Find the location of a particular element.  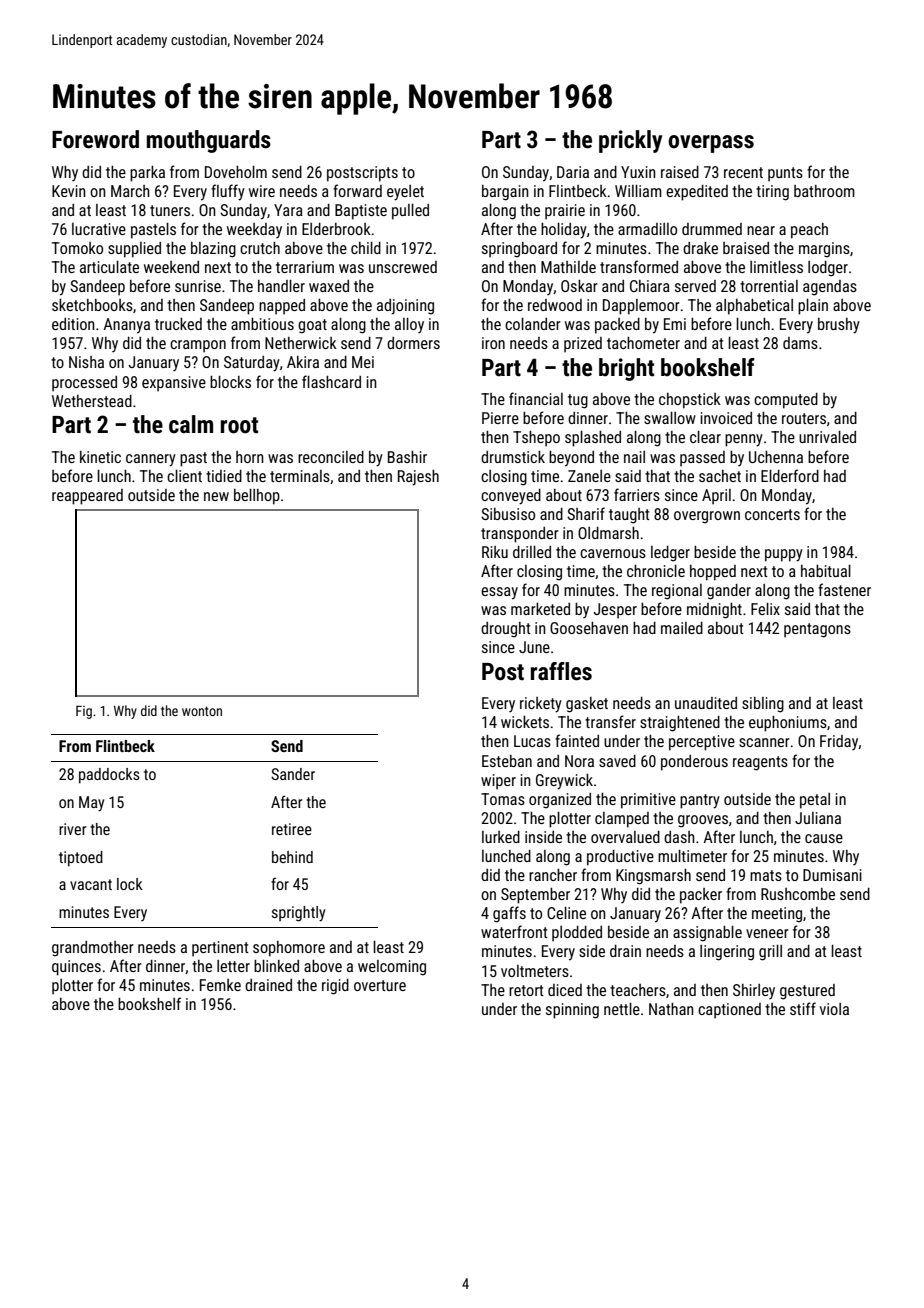

flashcard is located at coordinates (331, 381).
